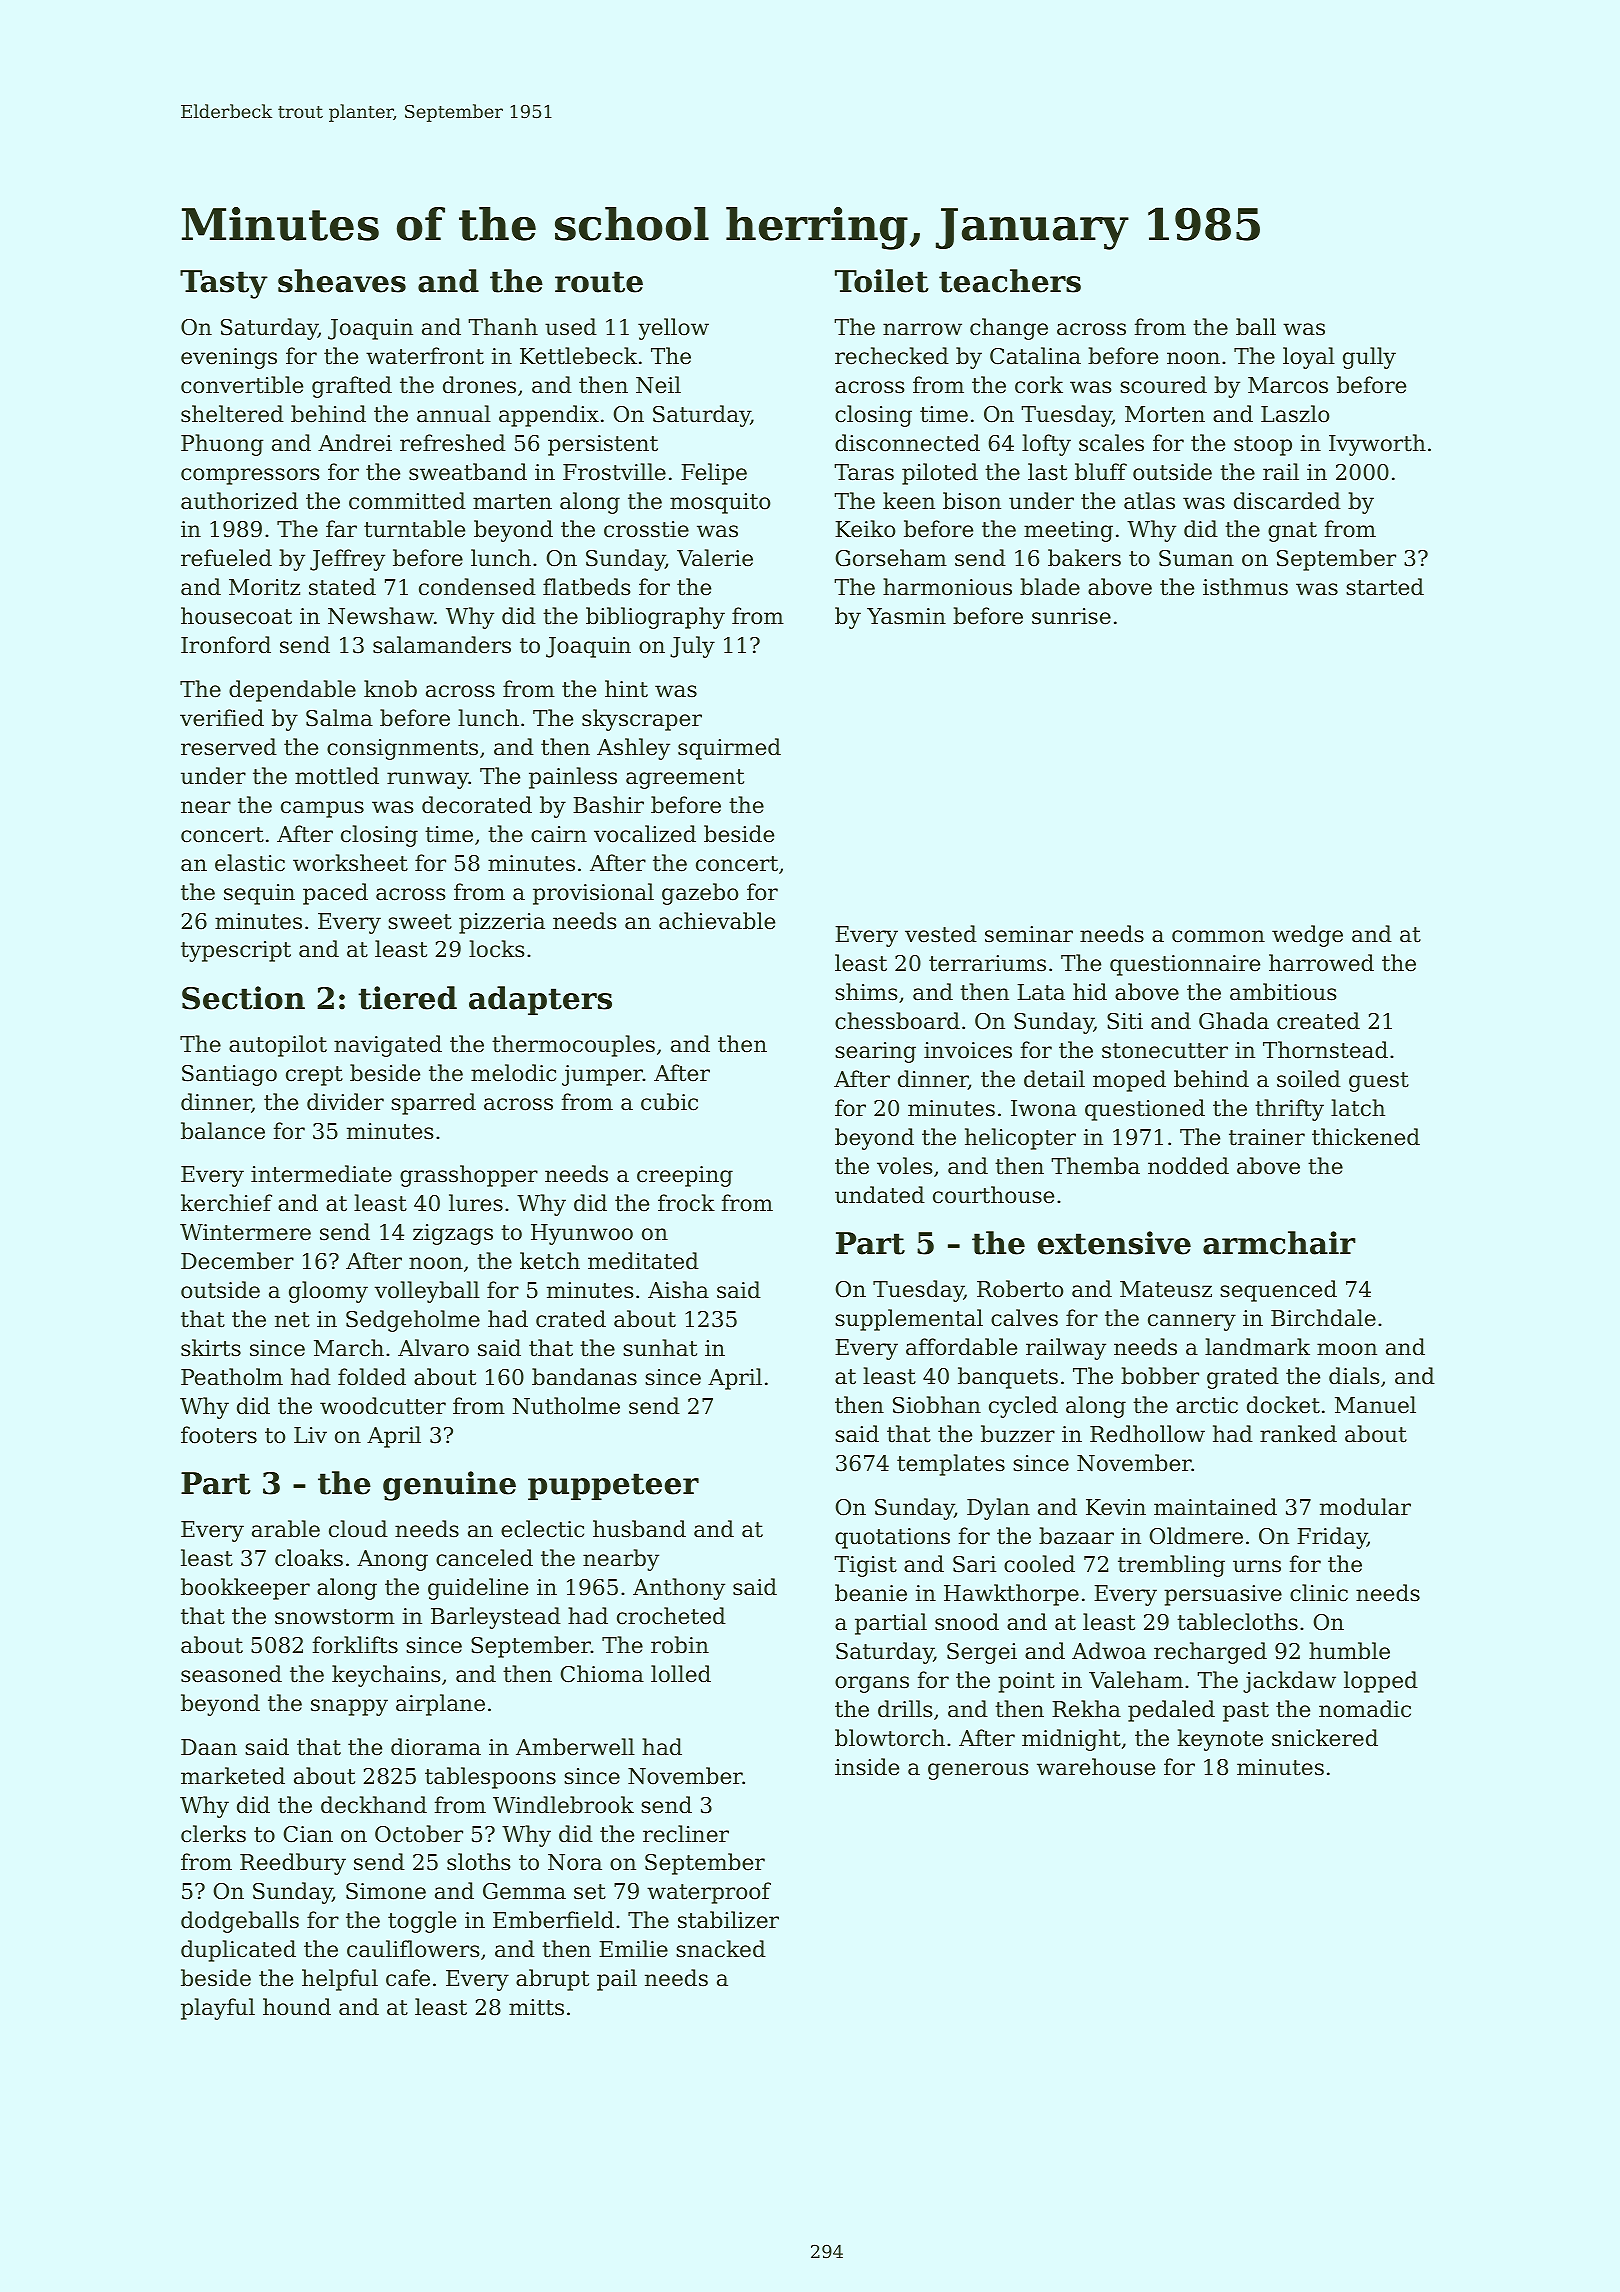 This screenshot has height=2292, width=1620. I want to click on harmonious, so click(947, 587).
